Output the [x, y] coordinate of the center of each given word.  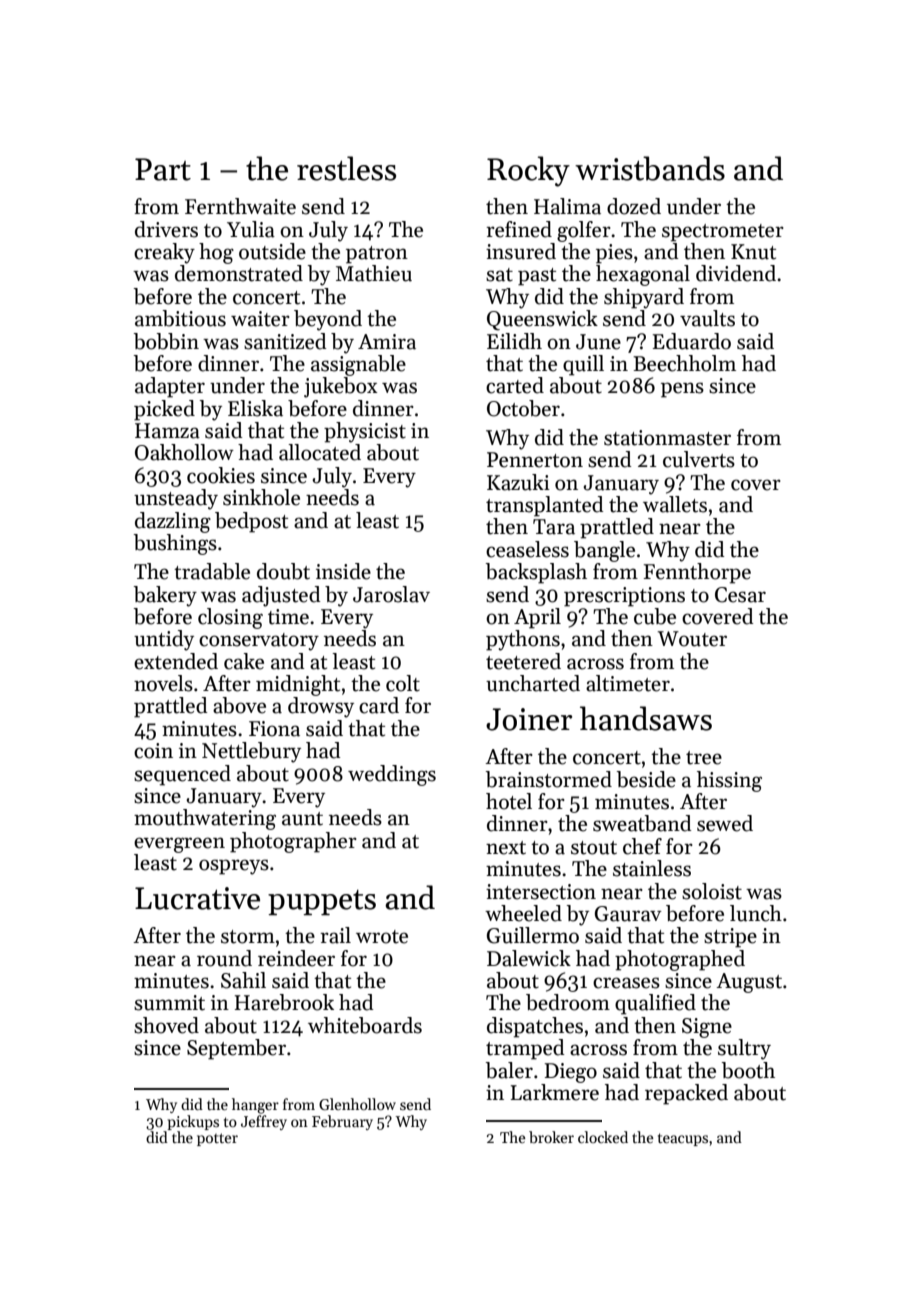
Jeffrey [264, 1122]
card [379, 705]
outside [272, 251]
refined [519, 229]
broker [551, 1137]
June [598, 342]
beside [646, 779]
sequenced [182, 775]
